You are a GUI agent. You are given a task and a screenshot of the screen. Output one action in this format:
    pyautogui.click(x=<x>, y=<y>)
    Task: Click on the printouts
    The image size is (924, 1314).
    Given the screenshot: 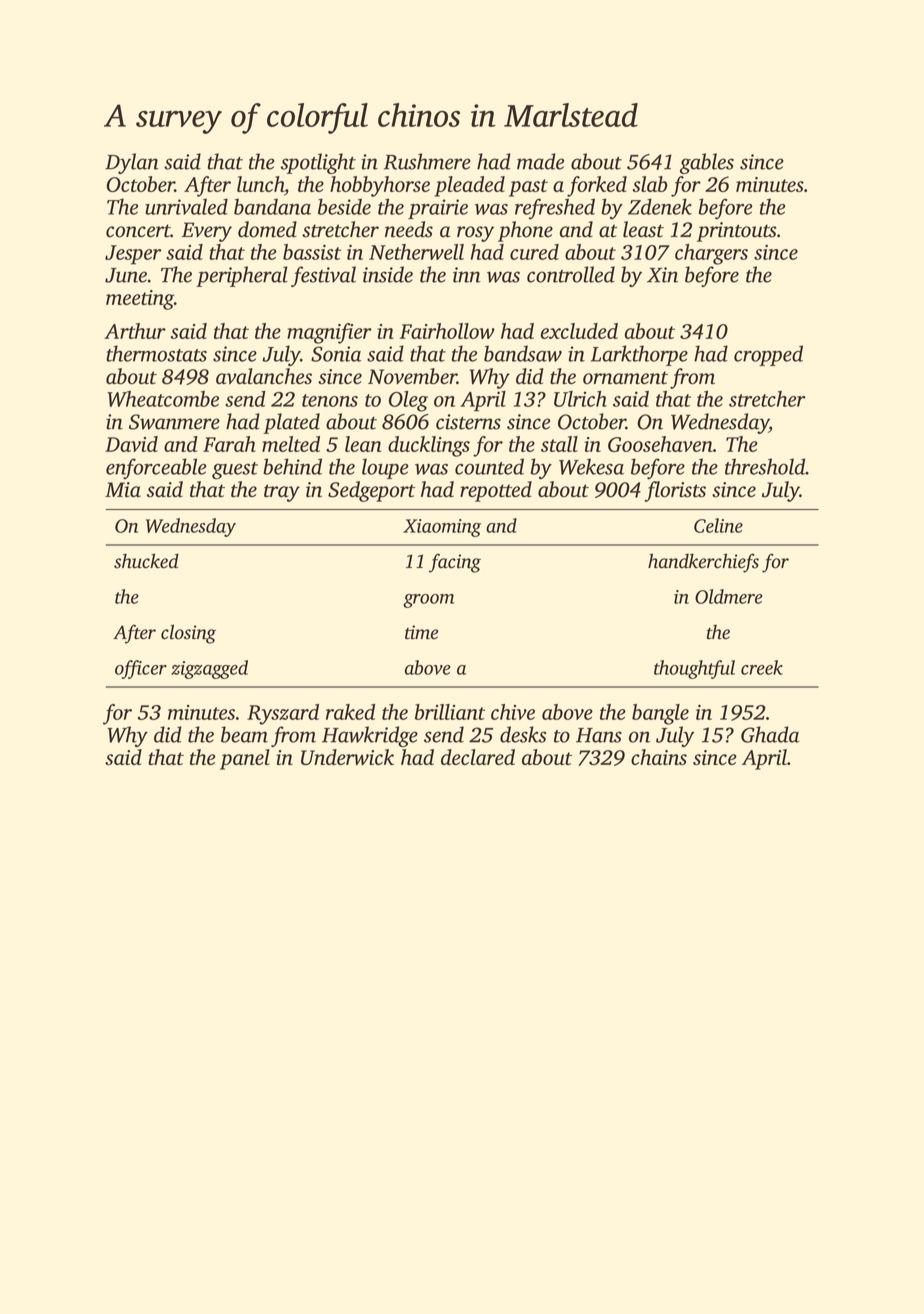 What is the action you would take?
    pyautogui.click(x=737, y=232)
